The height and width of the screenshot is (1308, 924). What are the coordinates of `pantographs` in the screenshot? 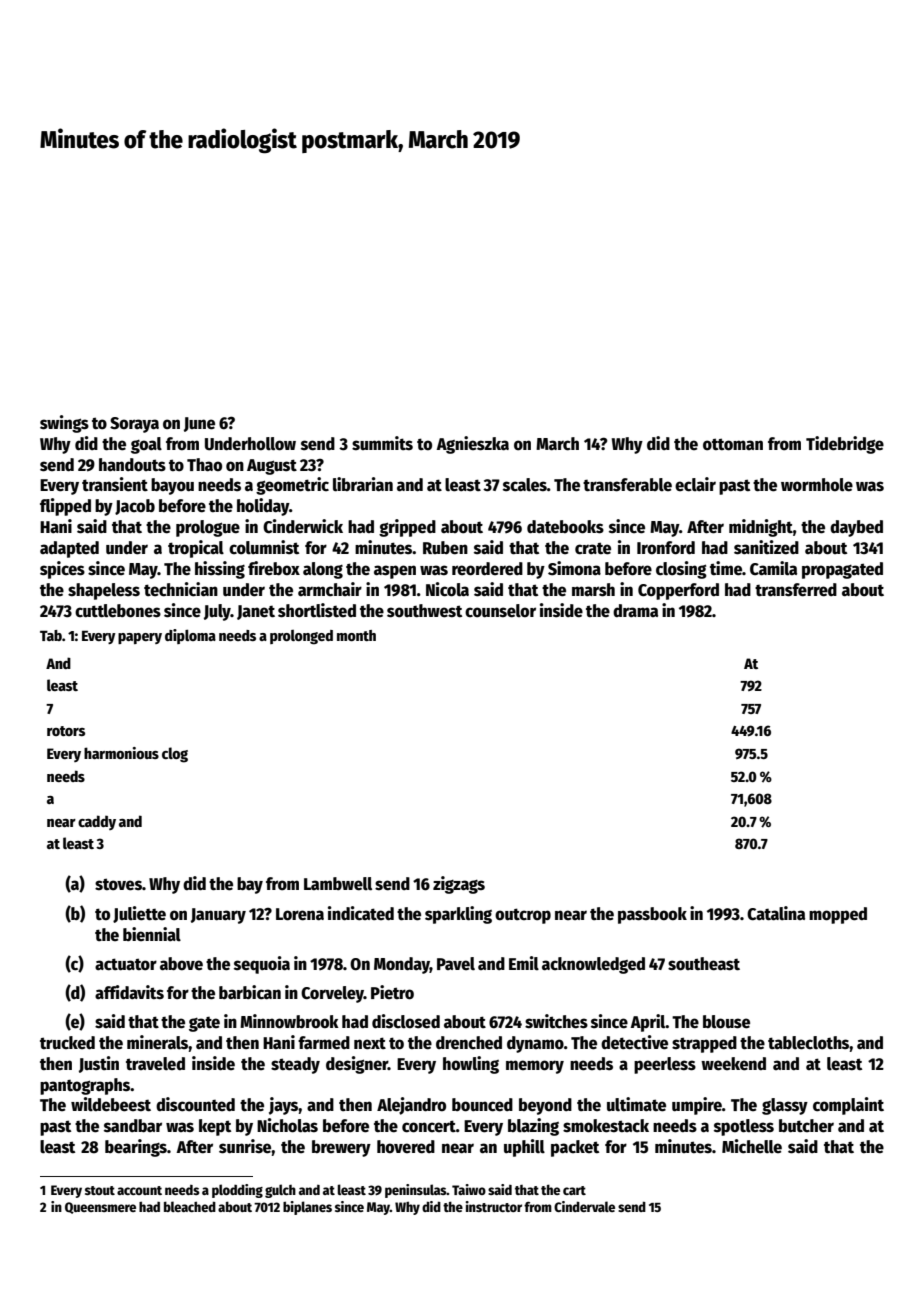 It's located at (85, 1086).
